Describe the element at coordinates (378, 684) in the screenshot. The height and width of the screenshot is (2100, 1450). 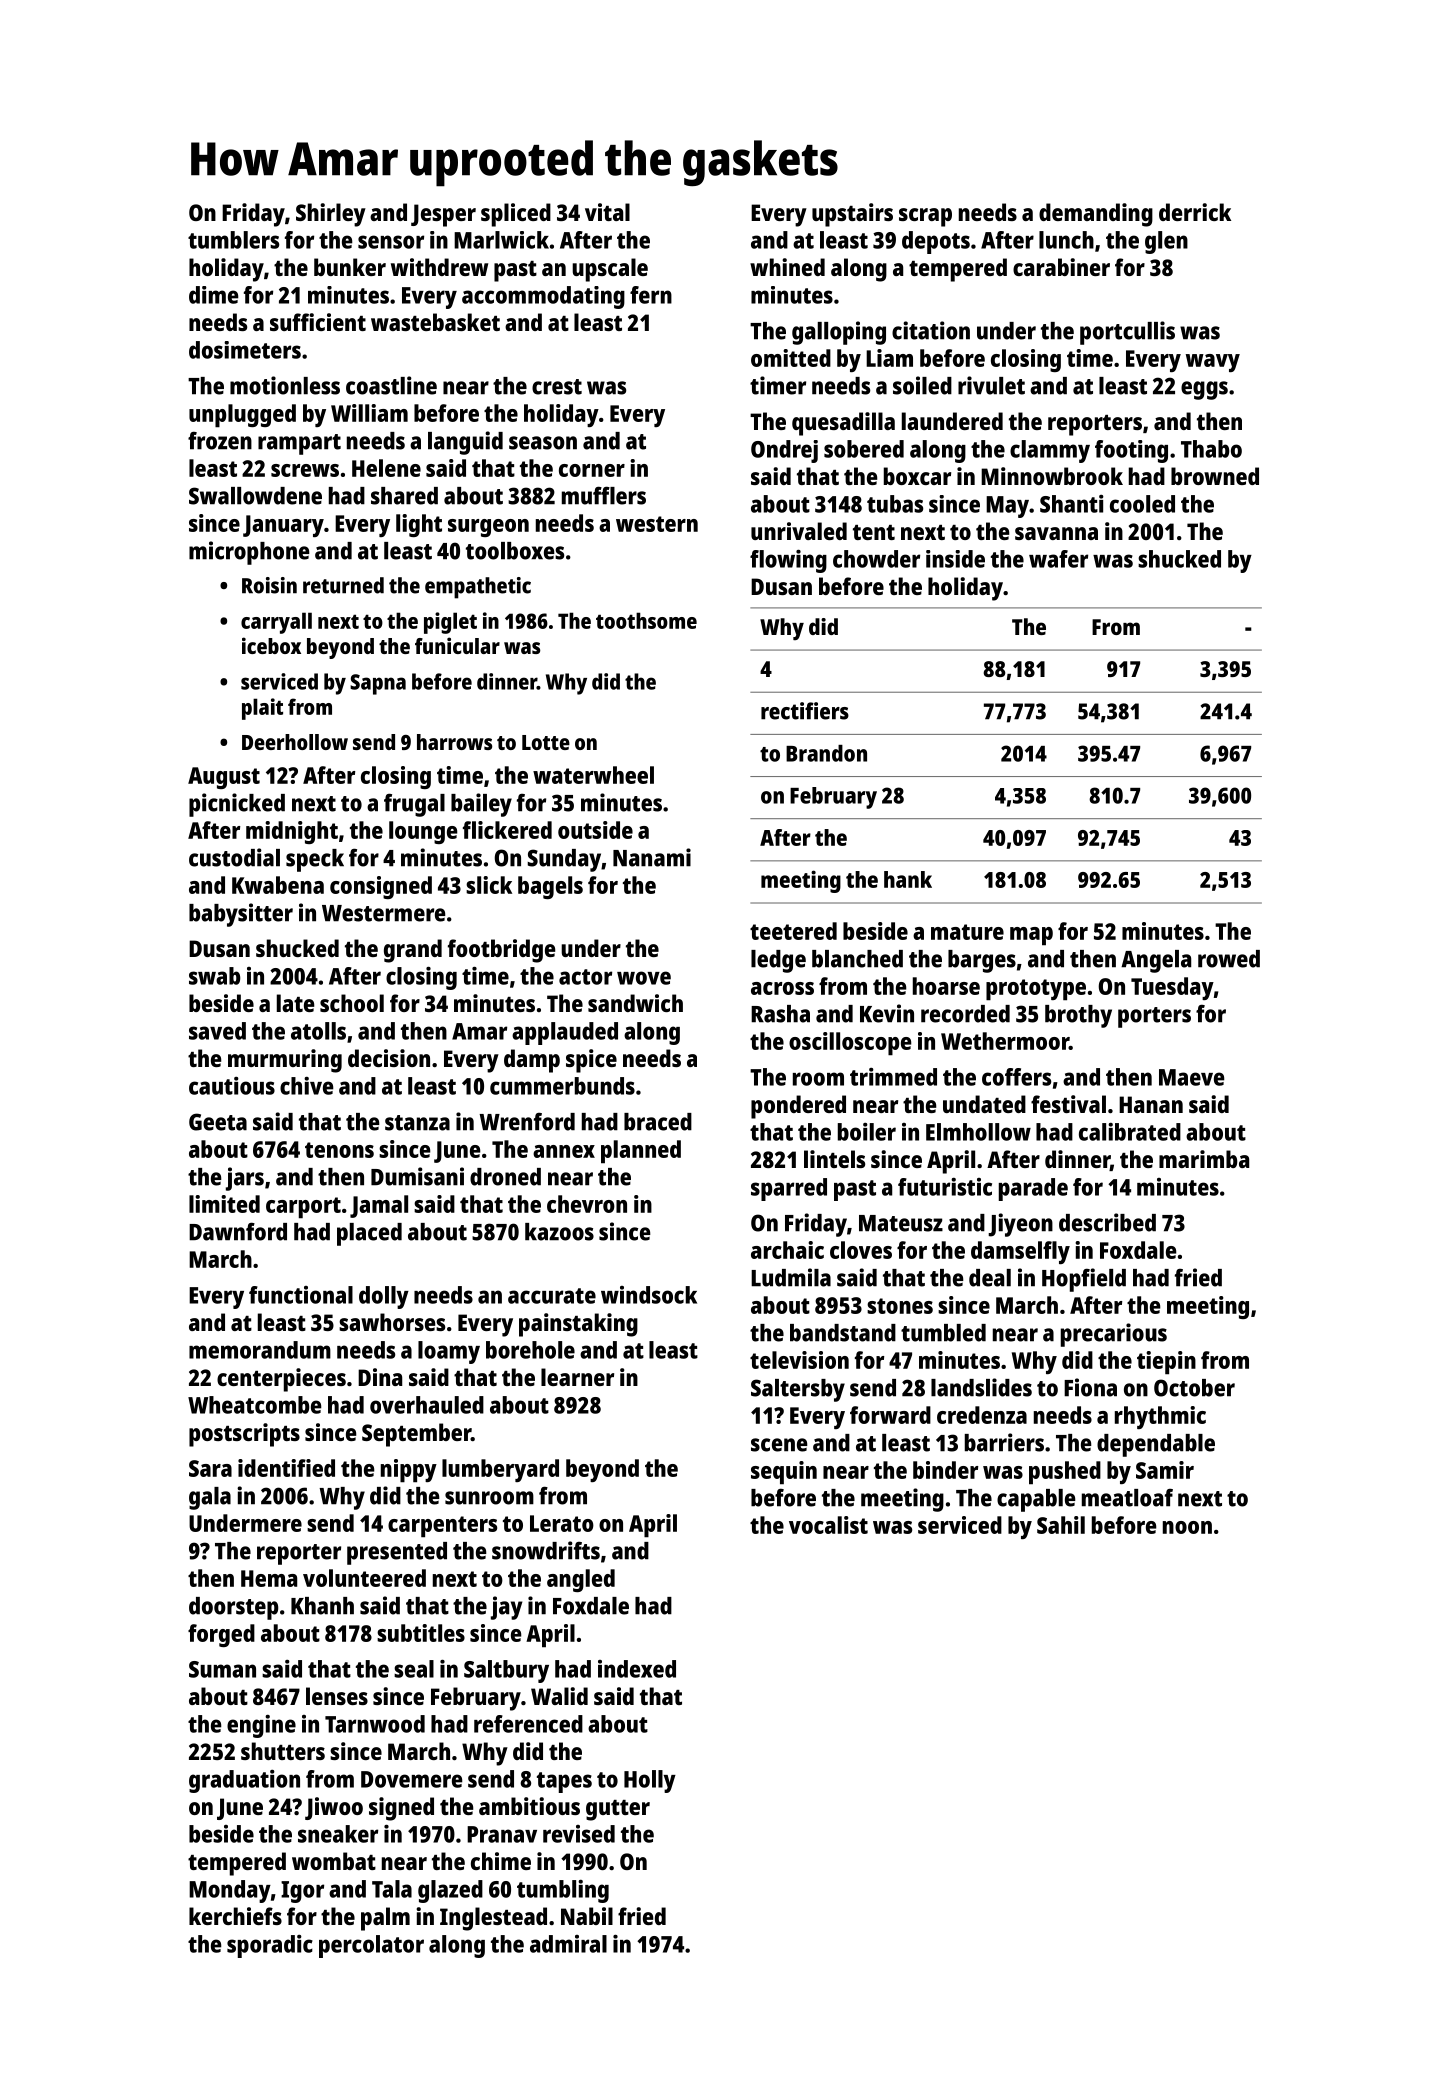
I see `Sapna` at that location.
